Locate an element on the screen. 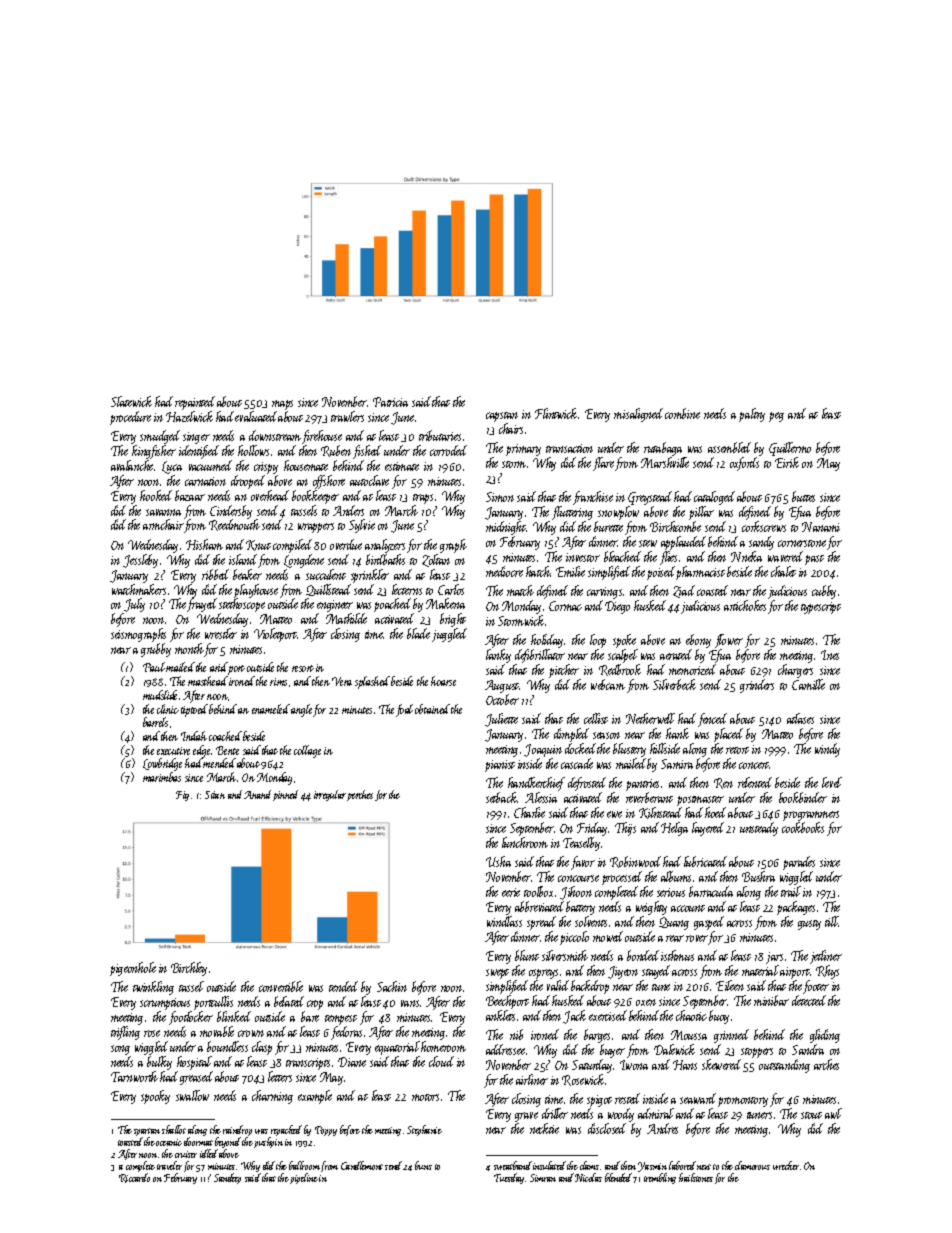 Image resolution: width=952 pixels, height=1233 pixels. cellist is located at coordinates (596, 718).
